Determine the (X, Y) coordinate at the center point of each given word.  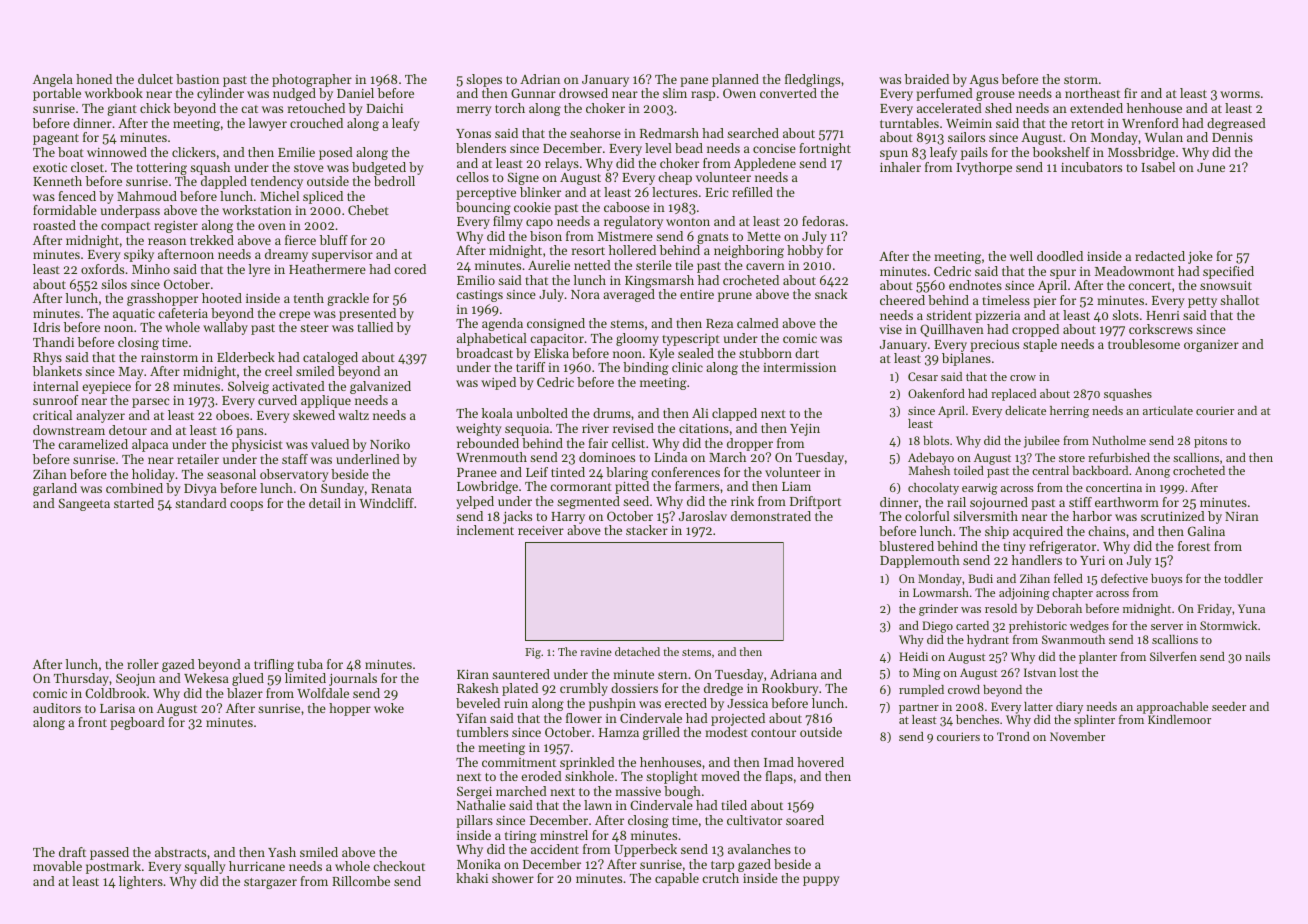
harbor (1092, 516)
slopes (484, 80)
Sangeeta (84, 504)
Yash (282, 852)
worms (1240, 94)
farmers (697, 486)
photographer (312, 80)
